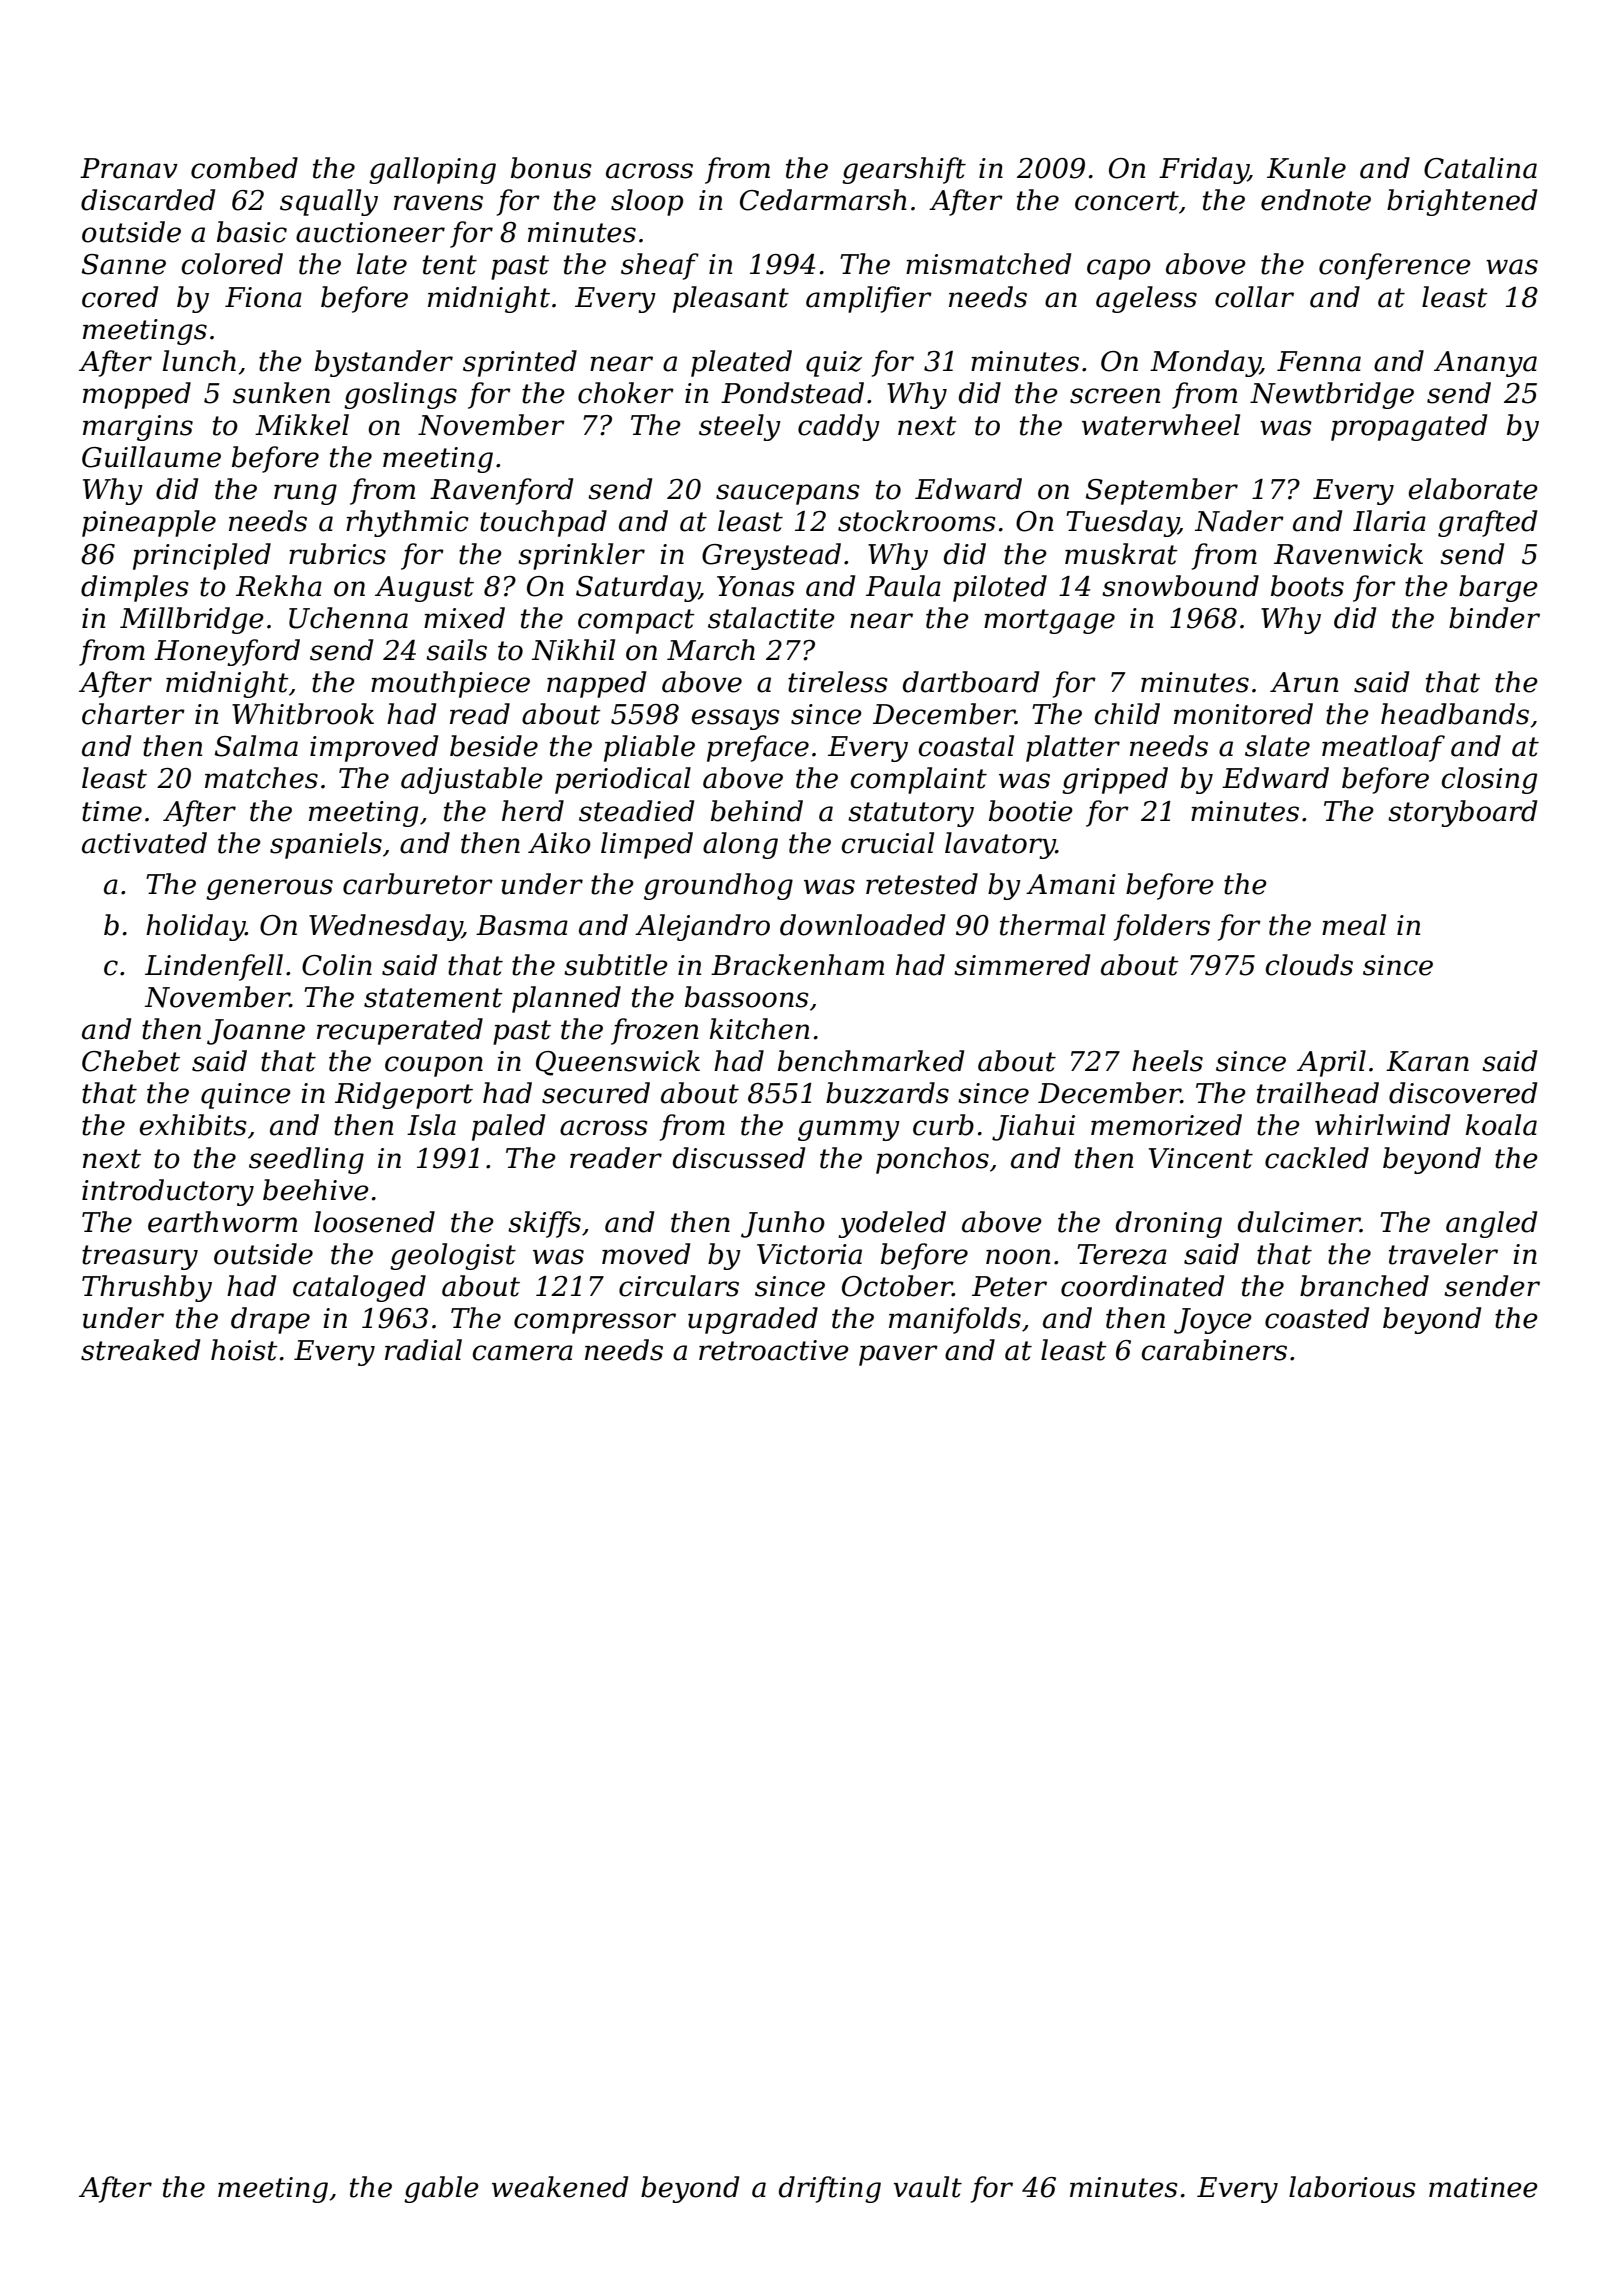  Describe the element at coordinates (441, 2189) in the screenshot. I see `gable` at that location.
